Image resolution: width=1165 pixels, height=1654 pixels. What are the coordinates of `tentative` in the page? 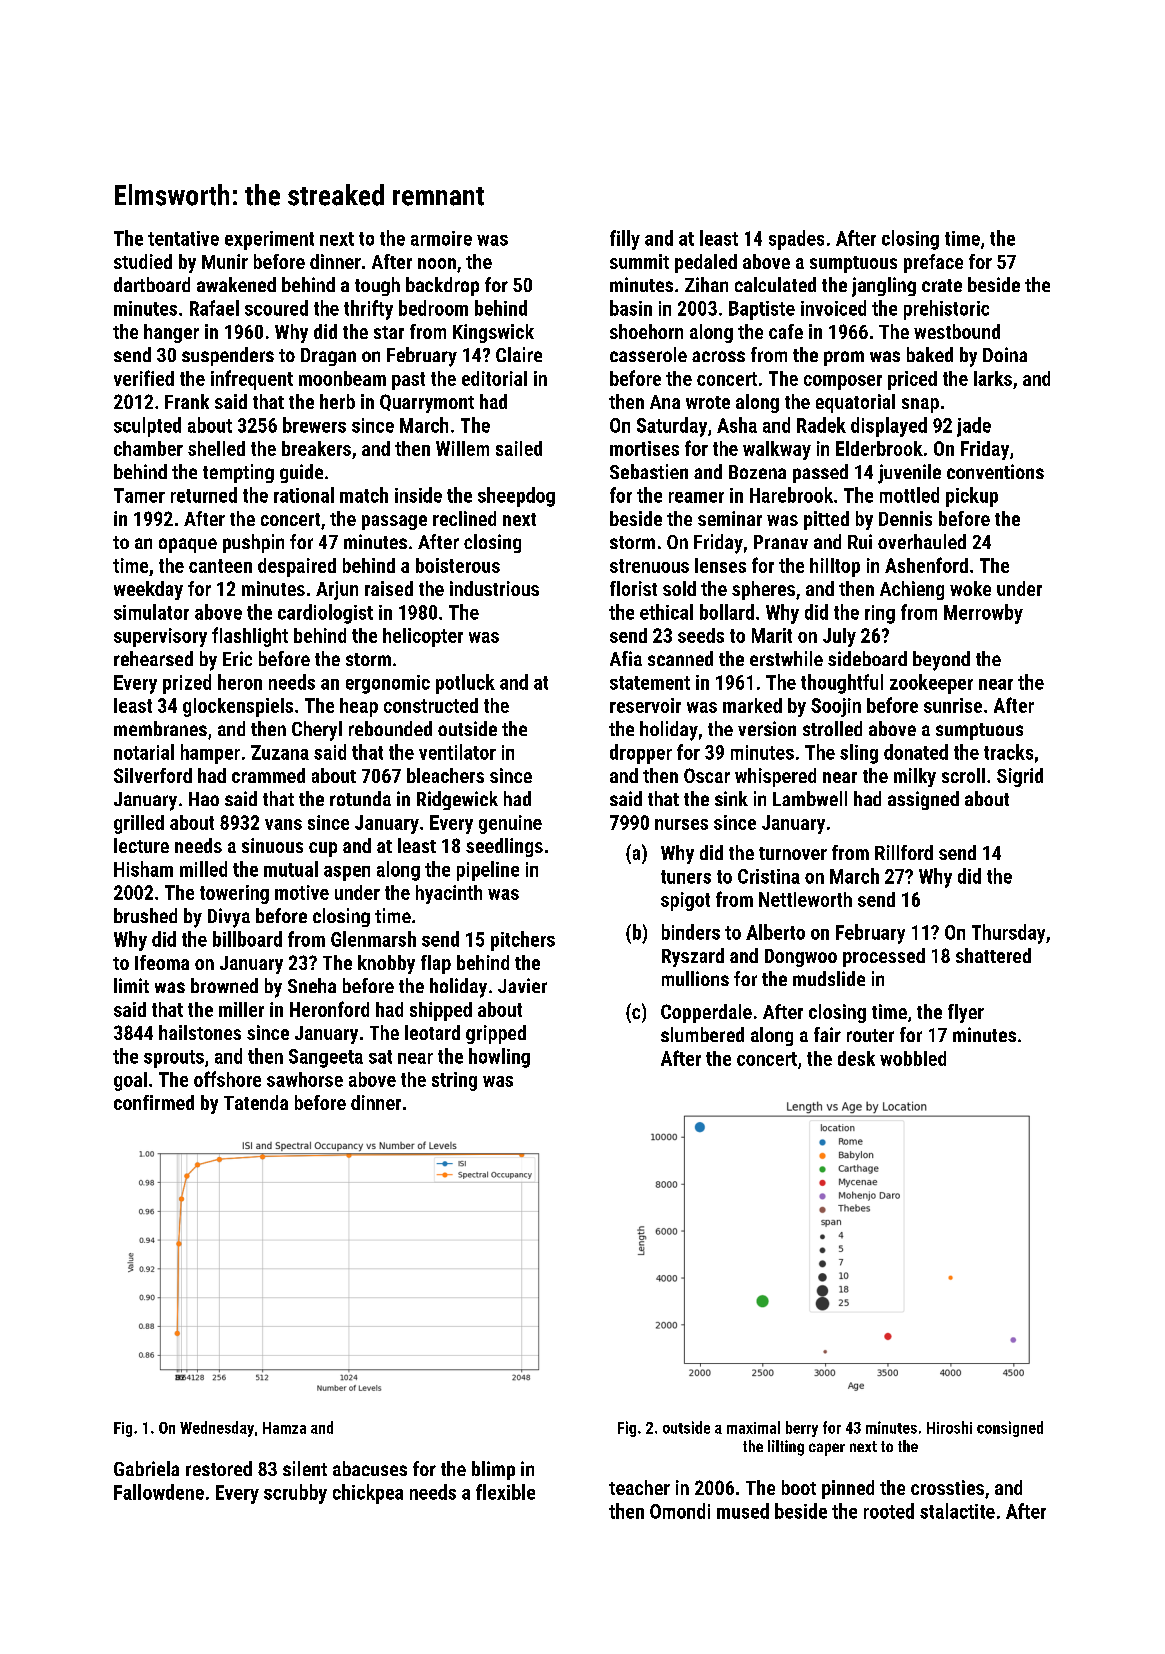 It's located at (183, 238).
